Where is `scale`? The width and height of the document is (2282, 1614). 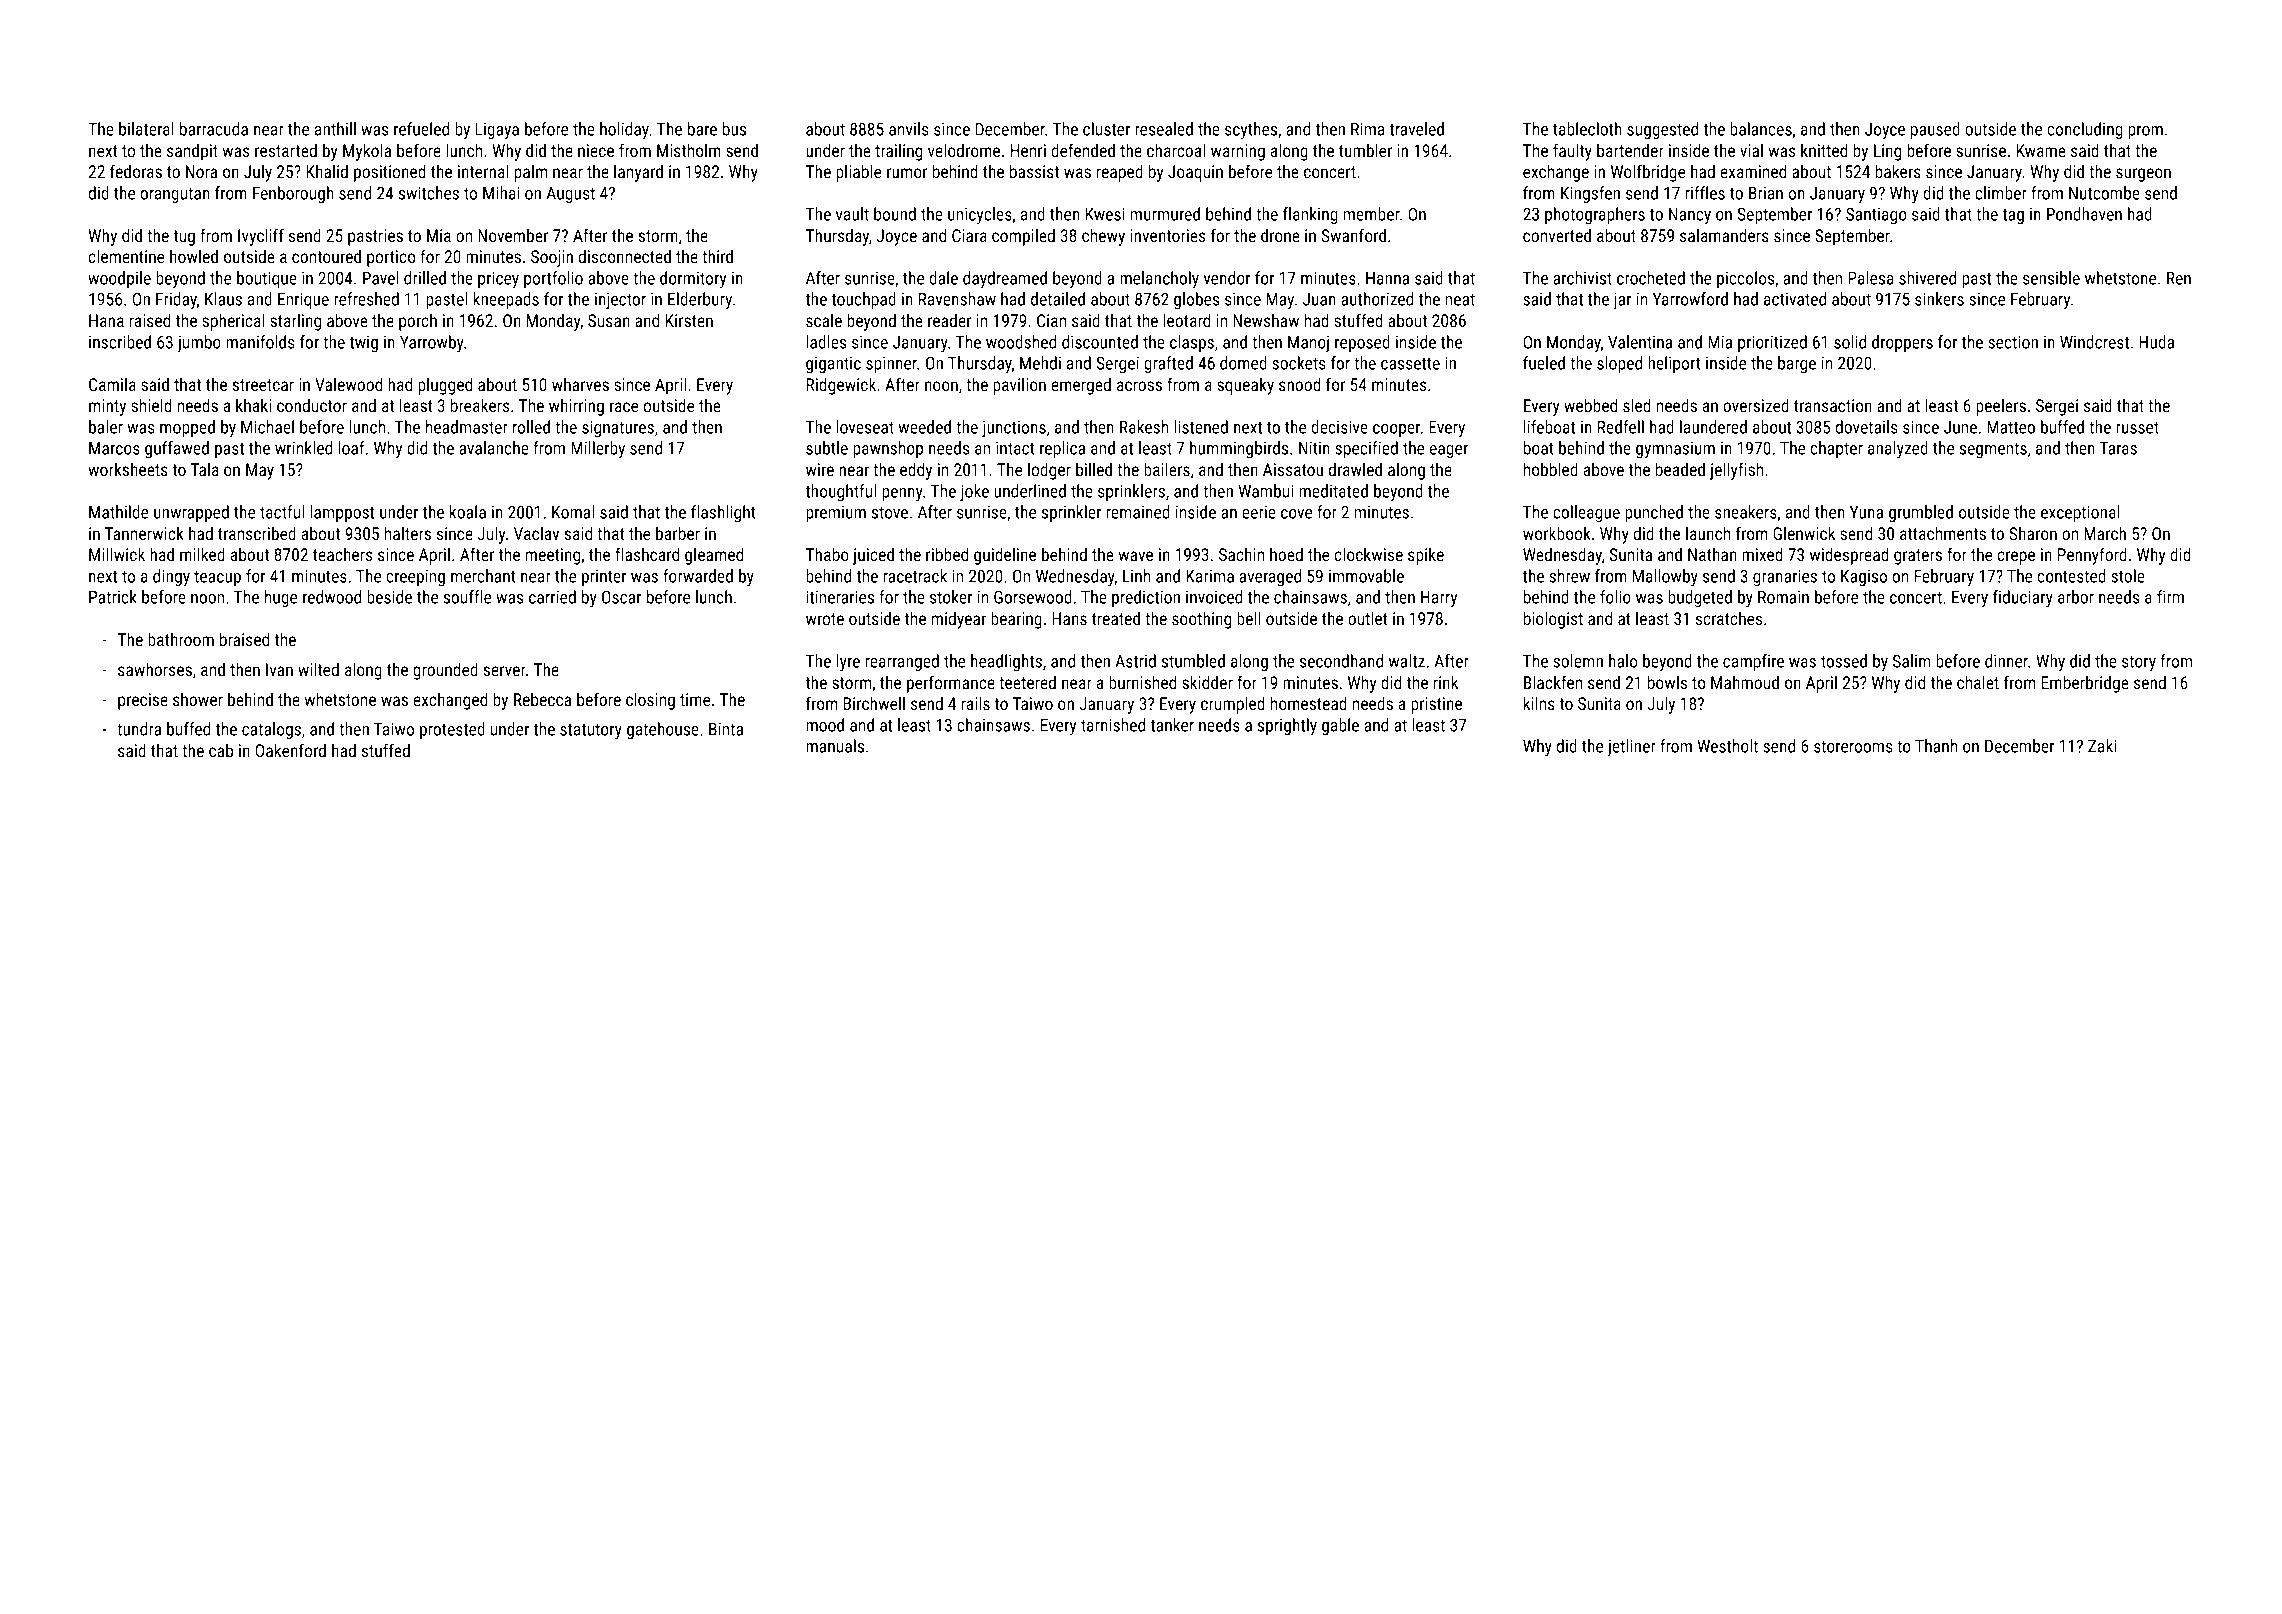
scale is located at coordinates (824, 320).
